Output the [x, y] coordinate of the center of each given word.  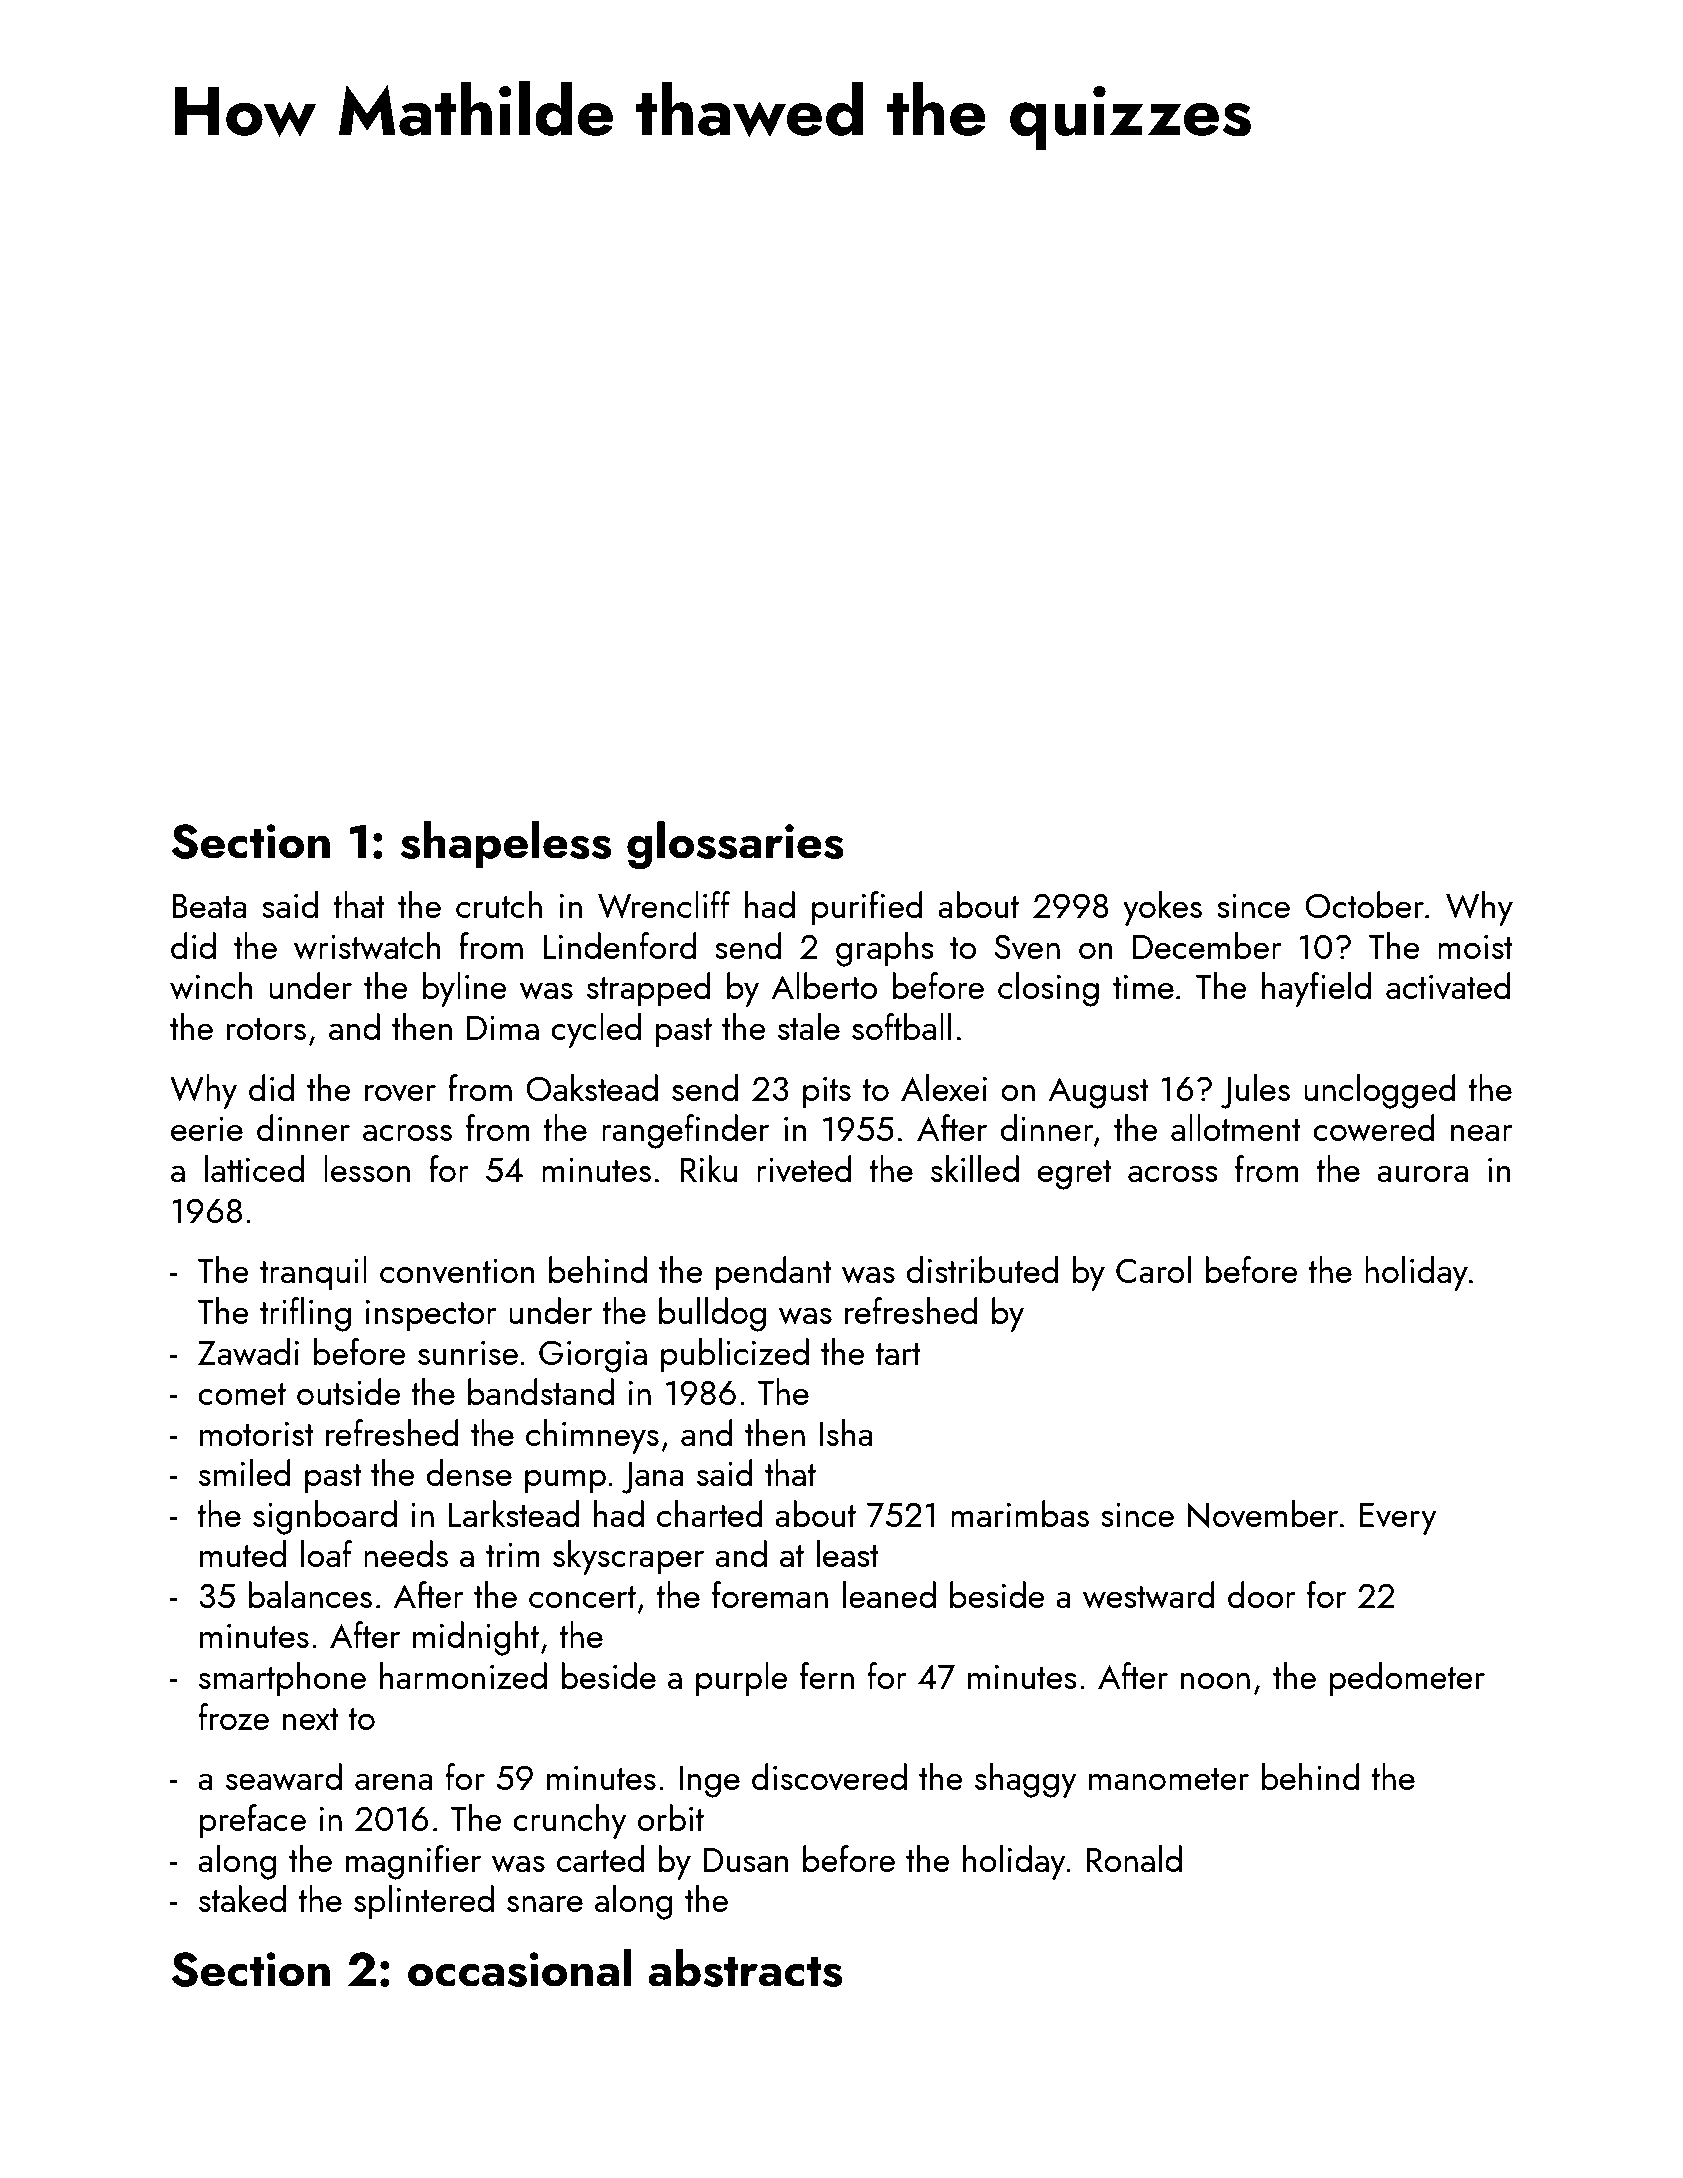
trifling [305, 1314]
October [1364, 904]
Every [1398, 1519]
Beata [209, 906]
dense [469, 1472]
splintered [424, 1902]
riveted [804, 1169]
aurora [1422, 1173]
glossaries [735, 845]
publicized [735, 1355]
